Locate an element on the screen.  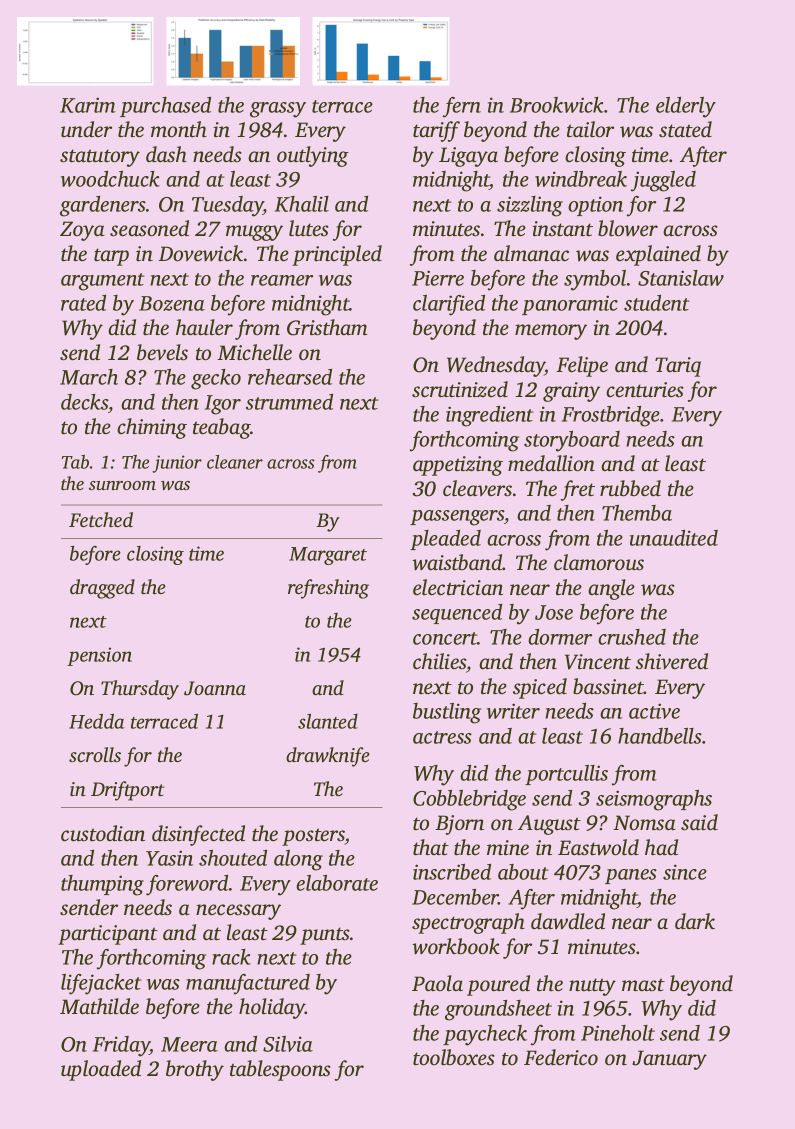
thumping is located at coordinates (102, 885).
